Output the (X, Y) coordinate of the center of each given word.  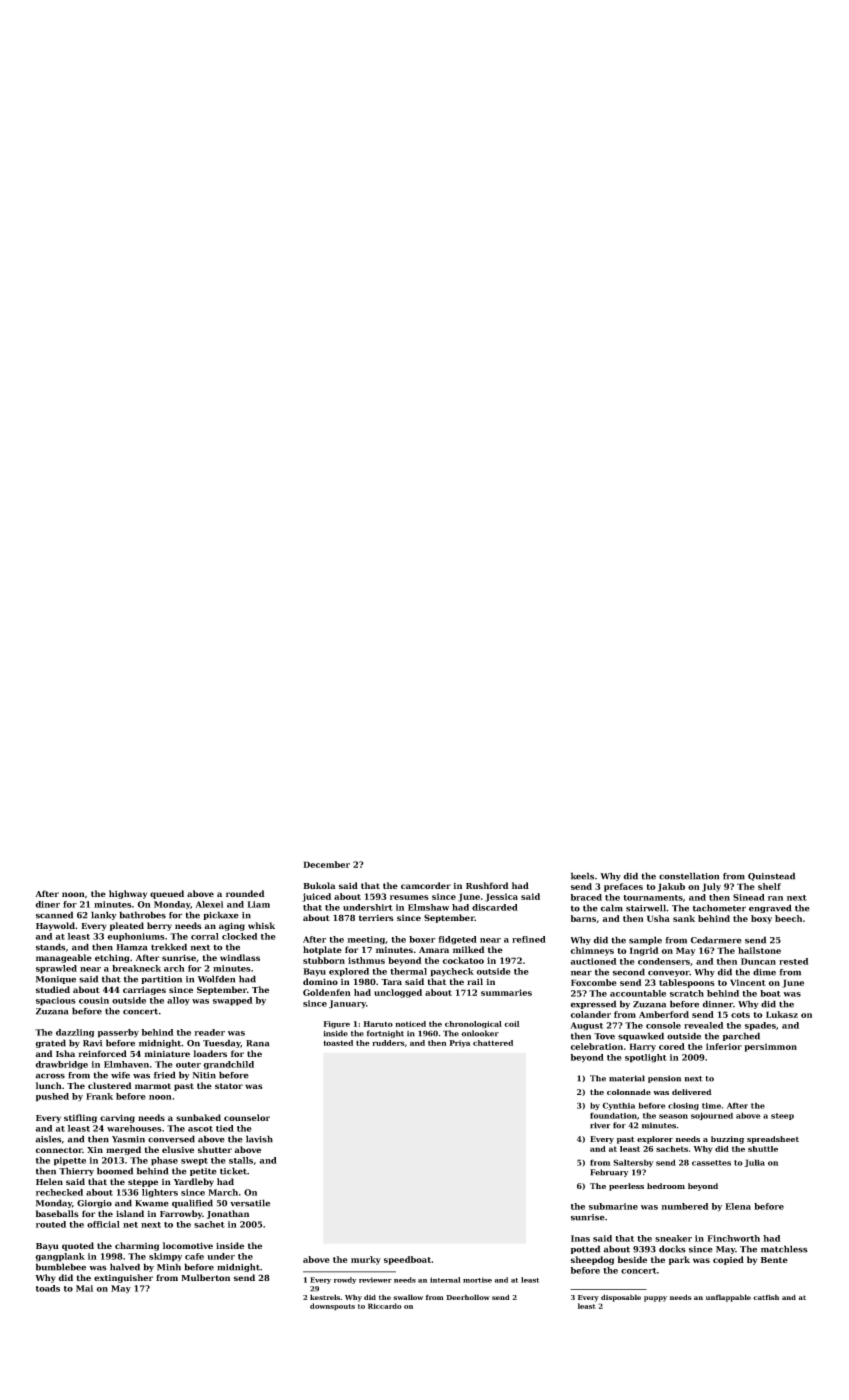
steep (782, 1116)
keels (582, 876)
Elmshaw (428, 907)
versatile (250, 1203)
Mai (84, 1288)
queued (167, 894)
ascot (200, 1129)
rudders (388, 1043)
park (679, 1260)
